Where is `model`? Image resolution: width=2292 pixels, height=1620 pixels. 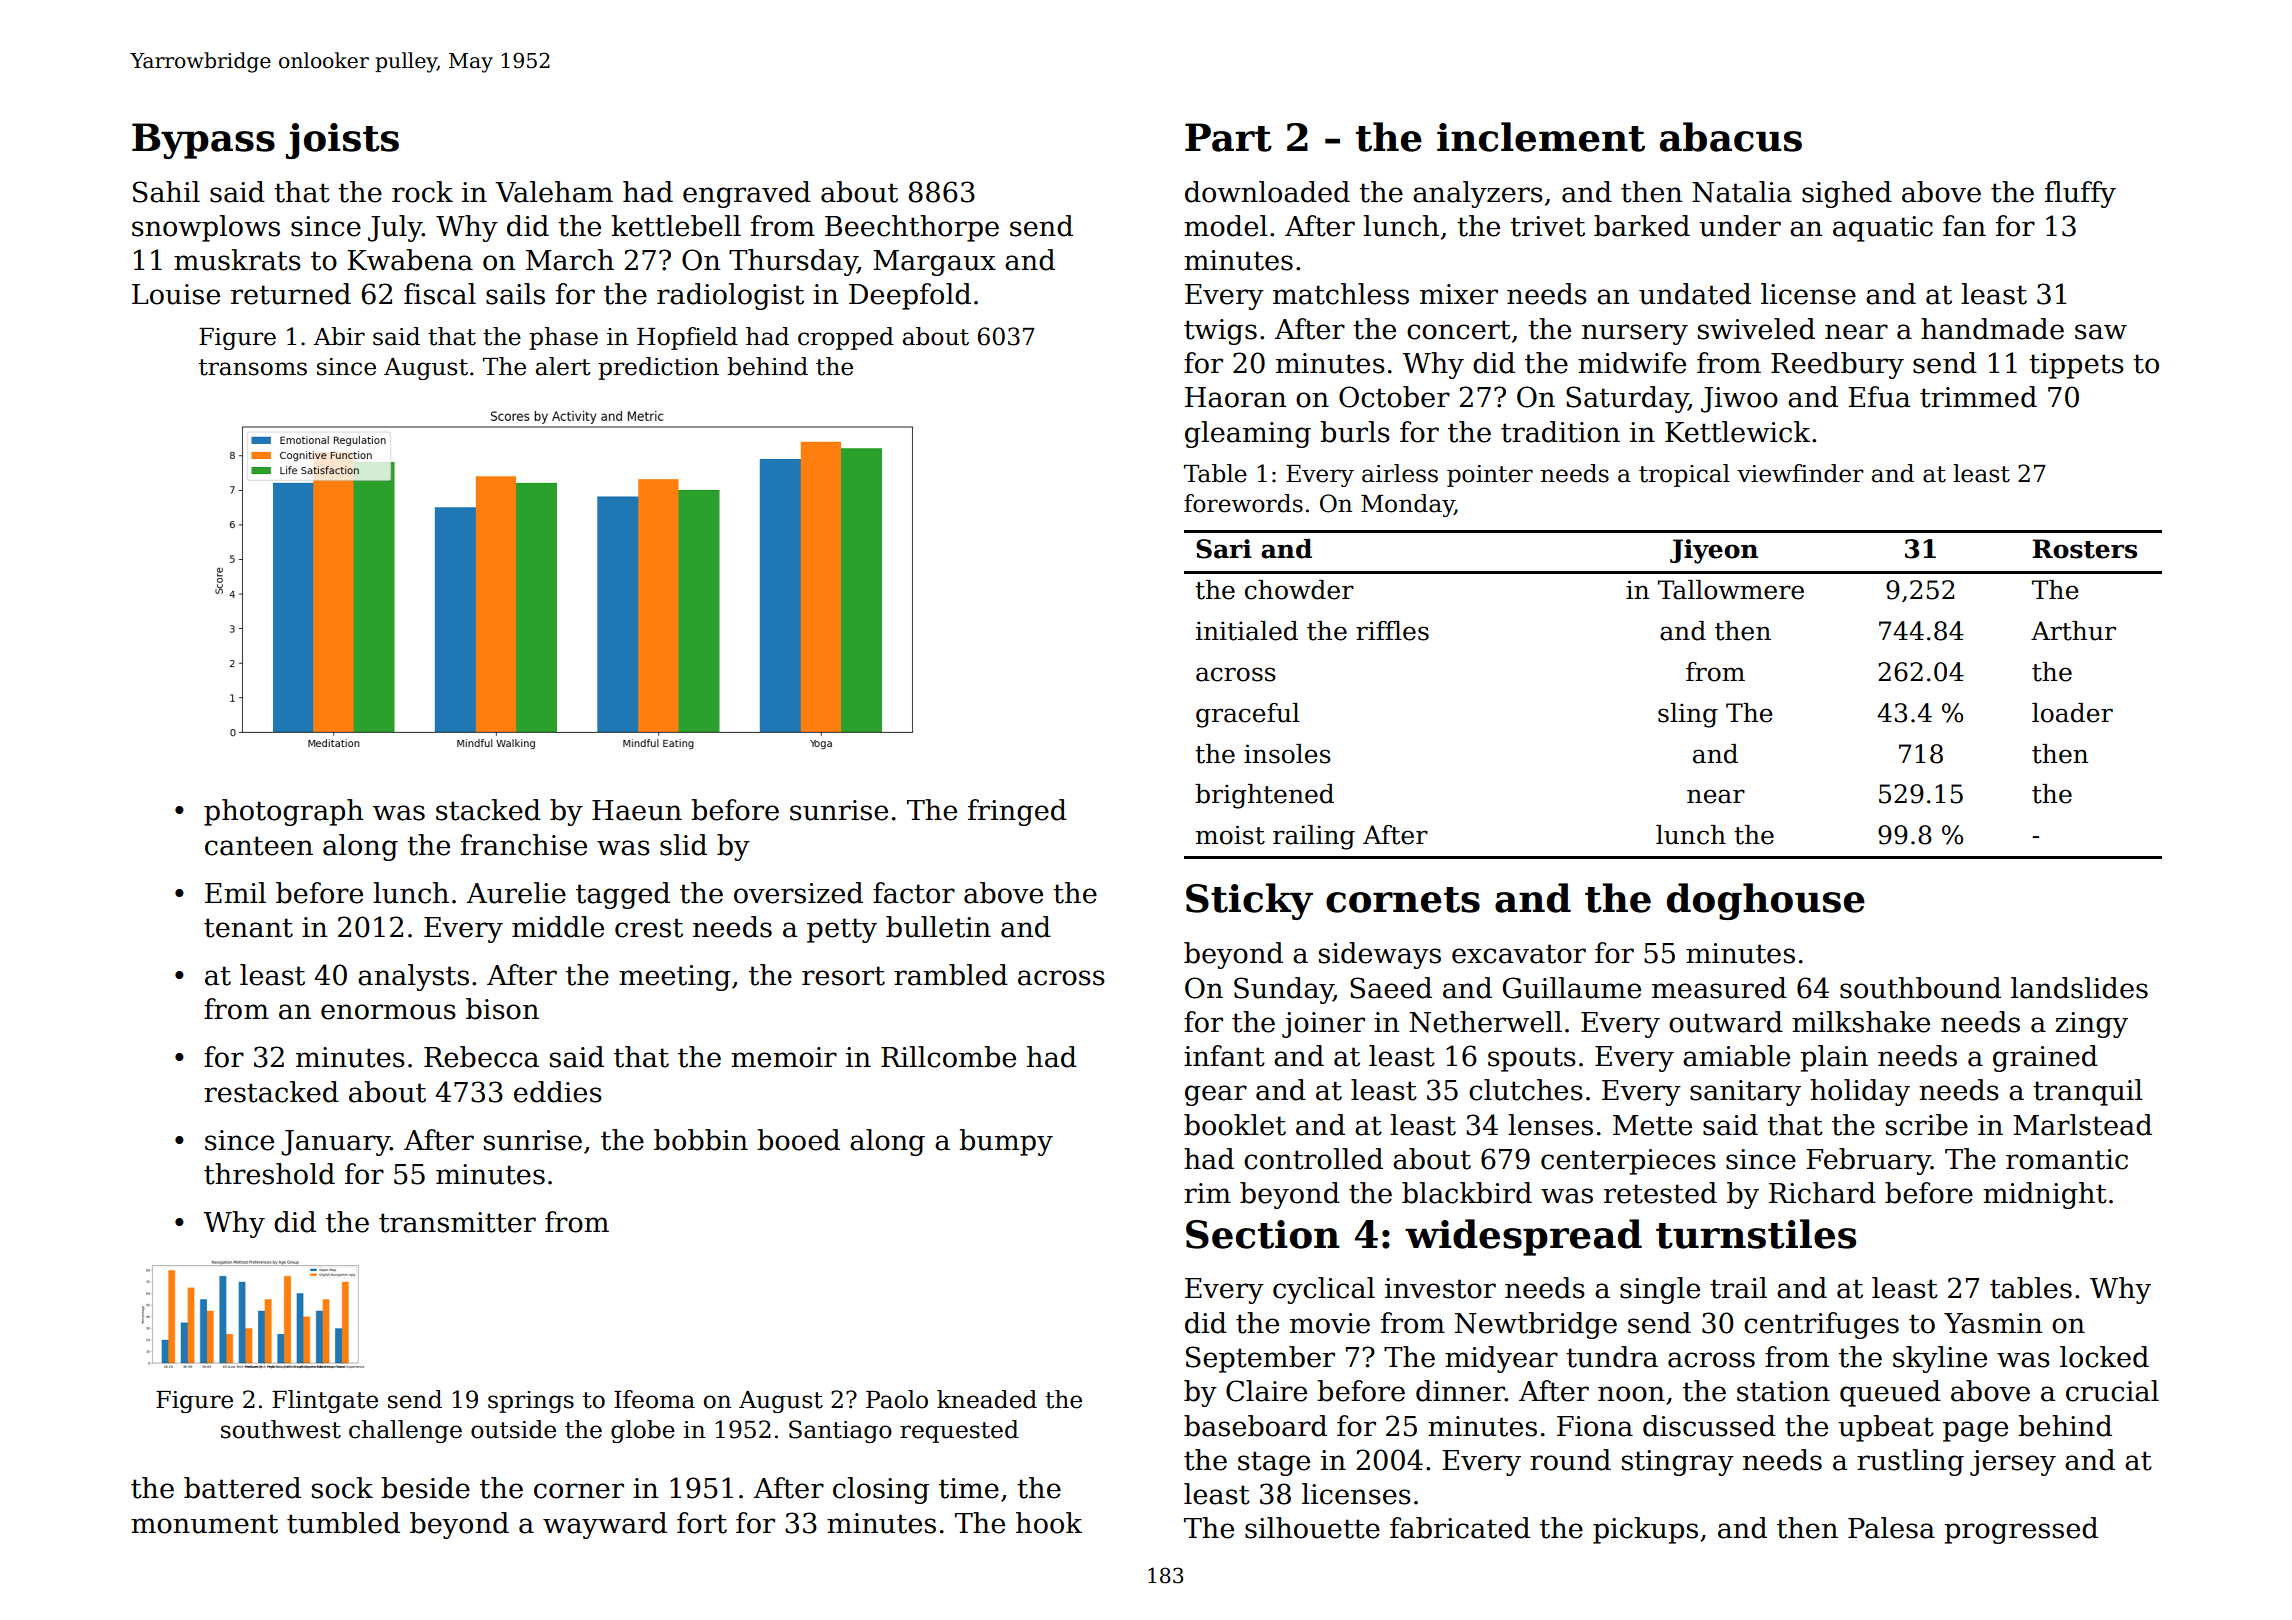
model is located at coordinates (1226, 226).
